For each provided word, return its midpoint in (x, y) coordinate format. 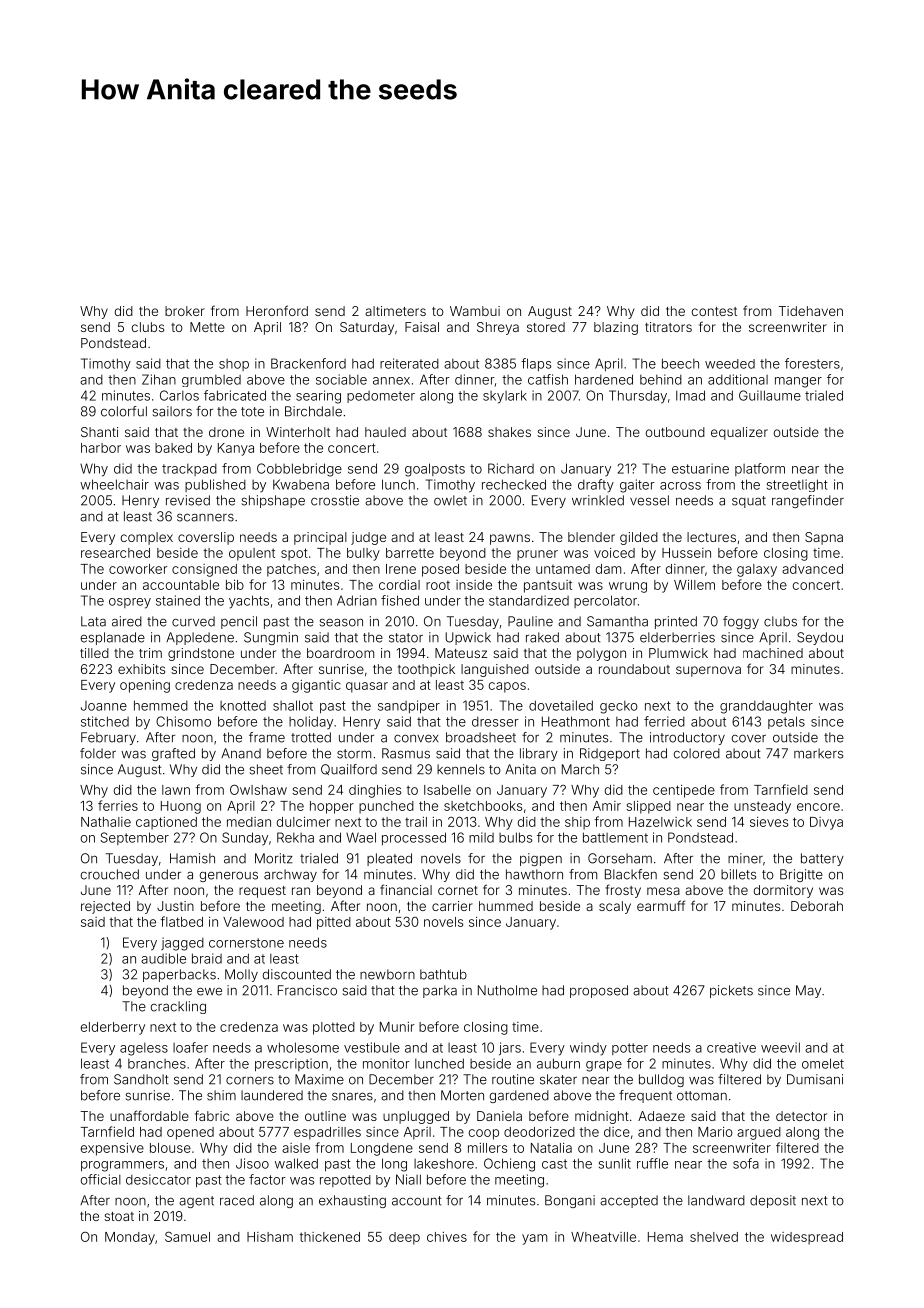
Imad (690, 395)
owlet (450, 500)
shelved (714, 1237)
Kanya (236, 449)
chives (447, 1237)
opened (190, 1133)
